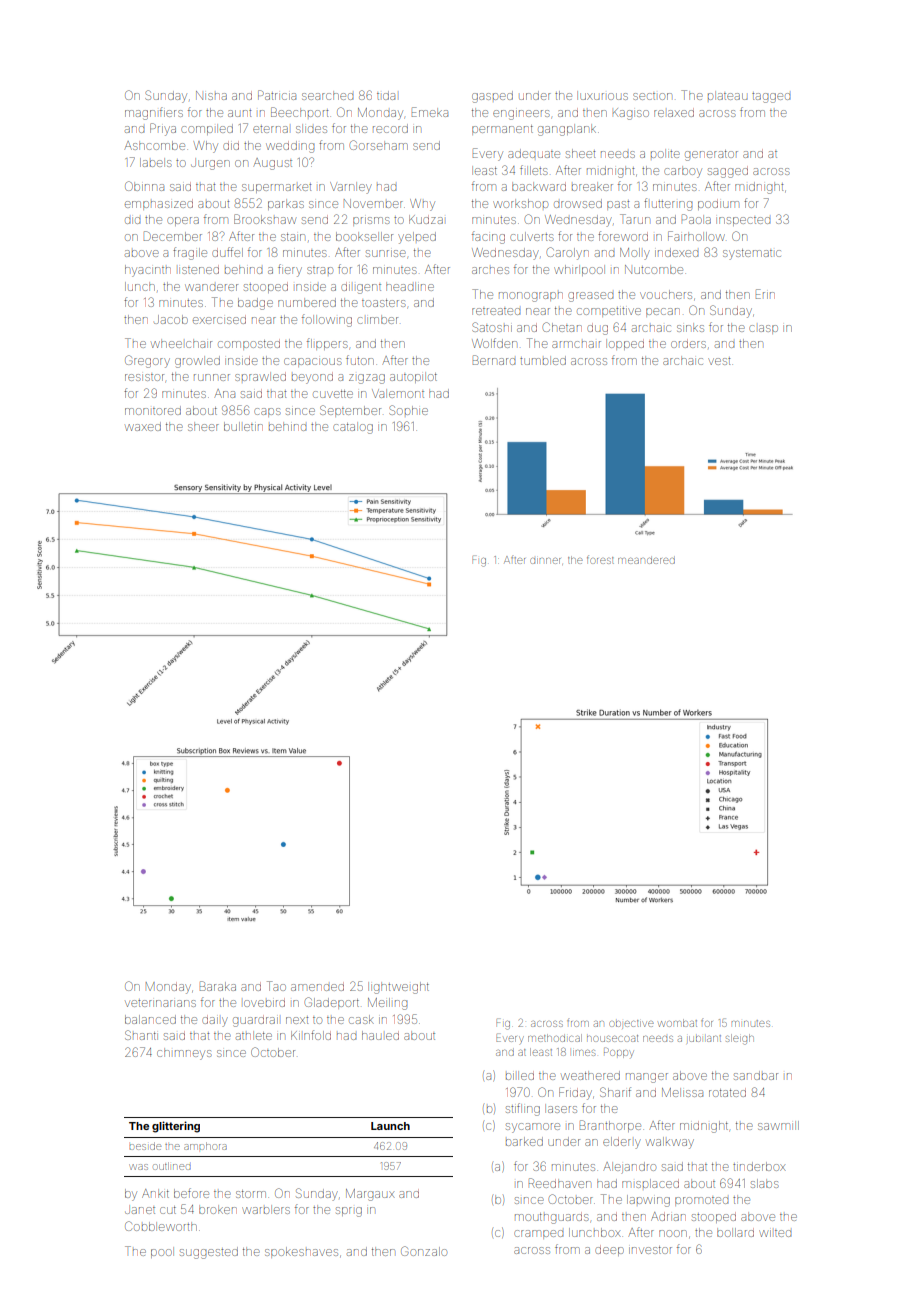  What do you see at coordinates (646, 561) in the image?
I see `meandered` at bounding box center [646, 561].
